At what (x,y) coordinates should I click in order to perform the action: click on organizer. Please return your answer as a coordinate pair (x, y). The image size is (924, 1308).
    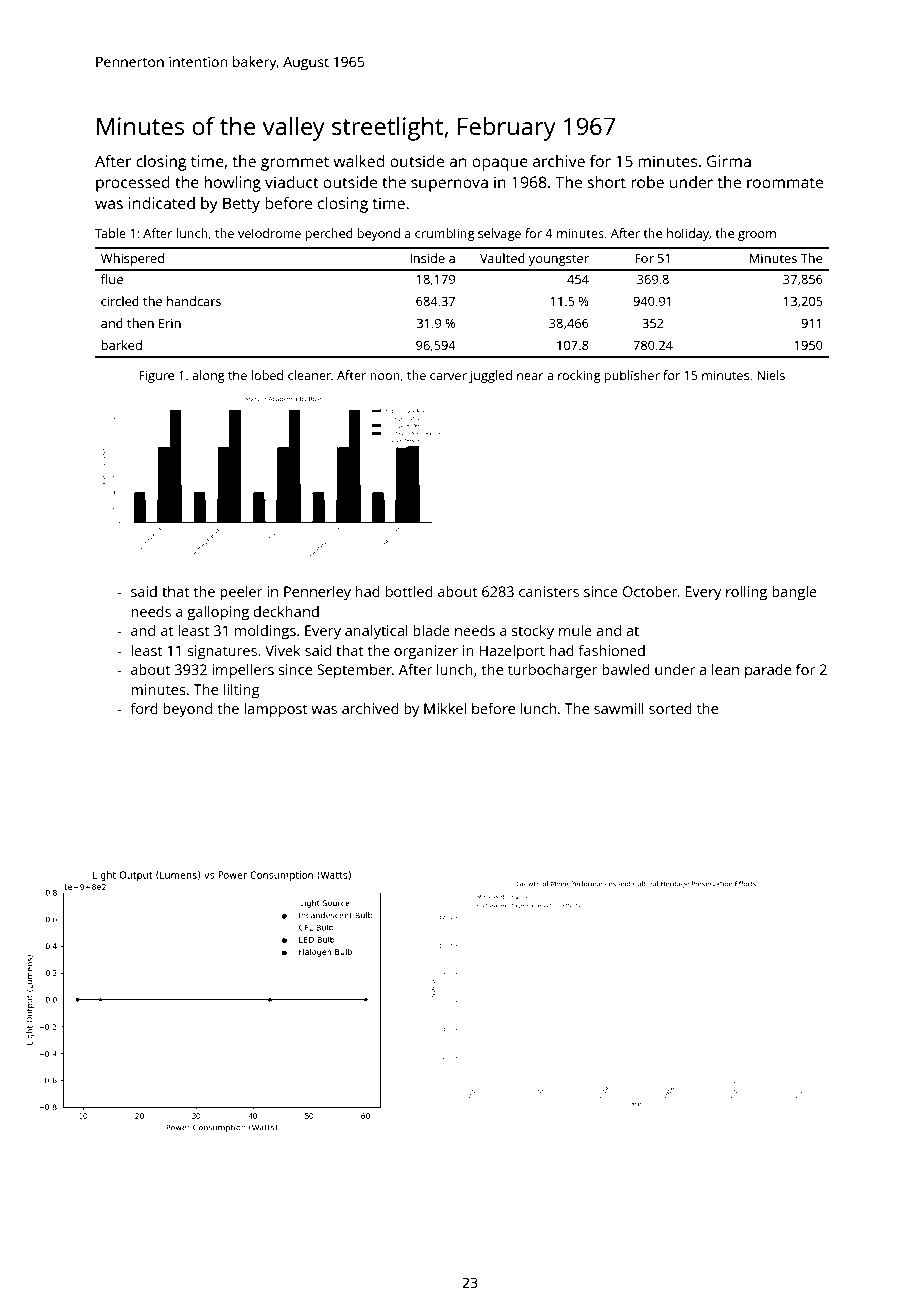
    Looking at the image, I should click on (426, 652).
